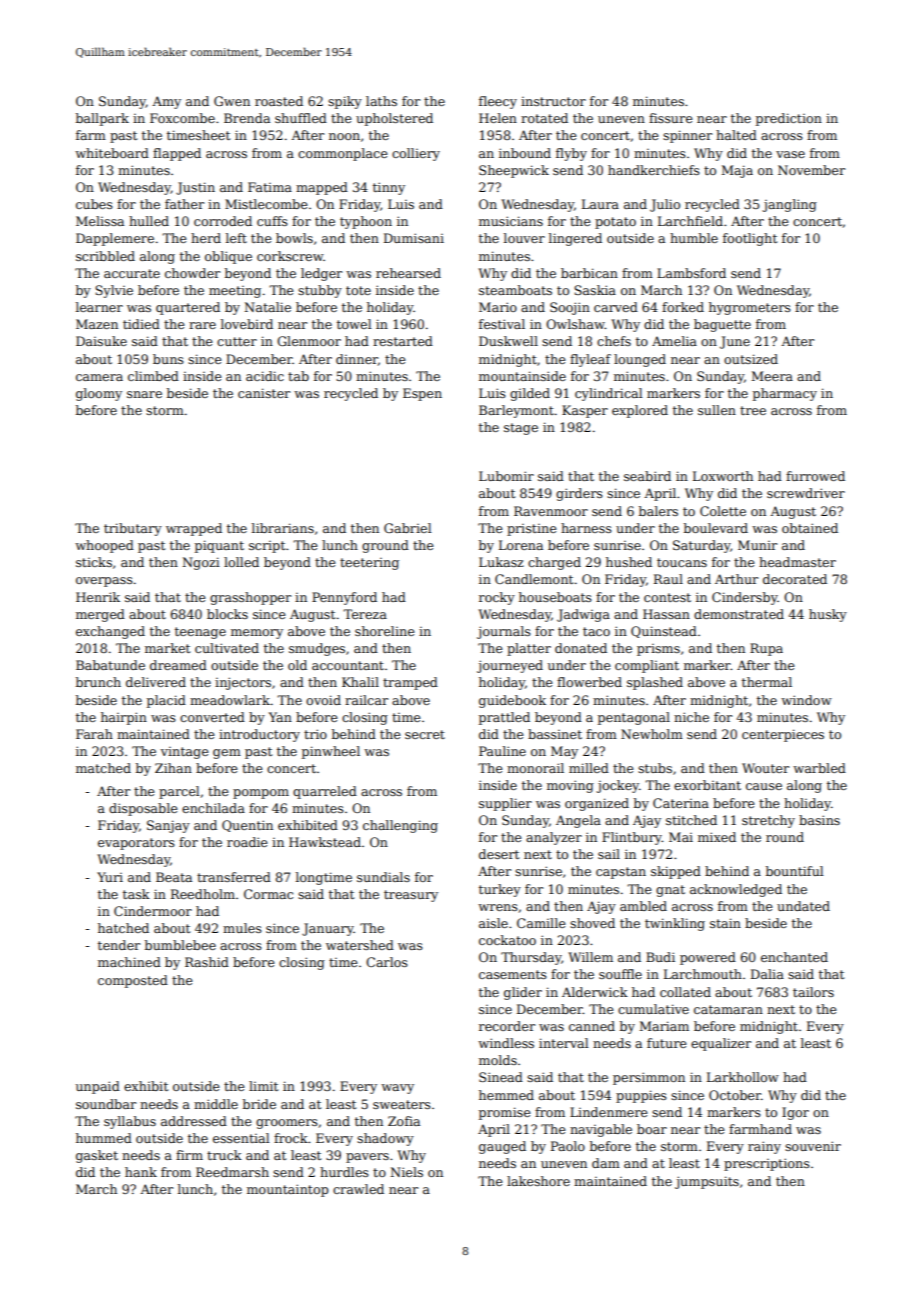 This screenshot has height=1308, width=924. What do you see at coordinates (789, 119) in the screenshot?
I see `prediction` at bounding box center [789, 119].
